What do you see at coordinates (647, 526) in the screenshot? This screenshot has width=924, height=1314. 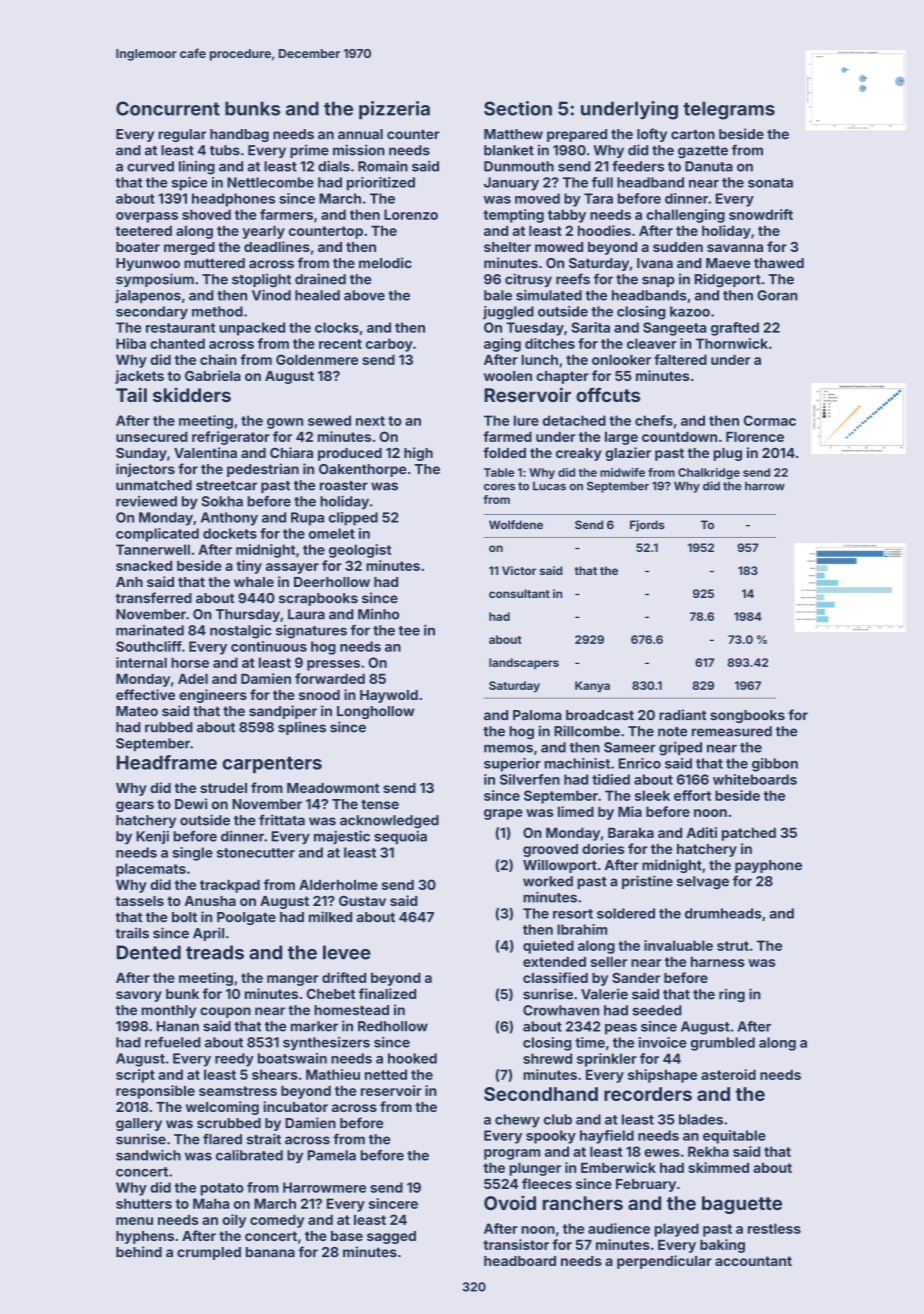 I see `Fjords` at bounding box center [647, 526].
